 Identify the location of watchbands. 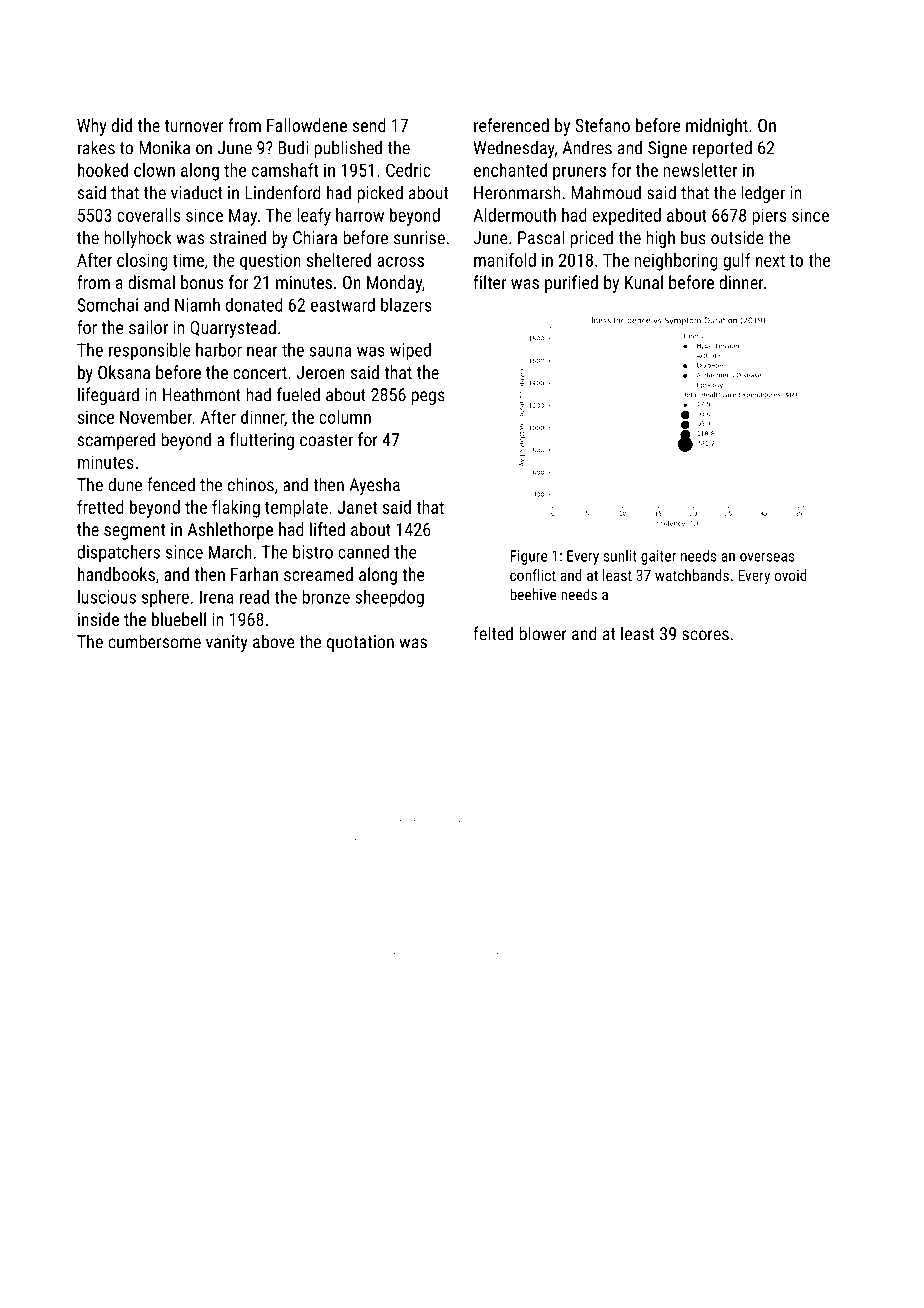
(692, 575).
